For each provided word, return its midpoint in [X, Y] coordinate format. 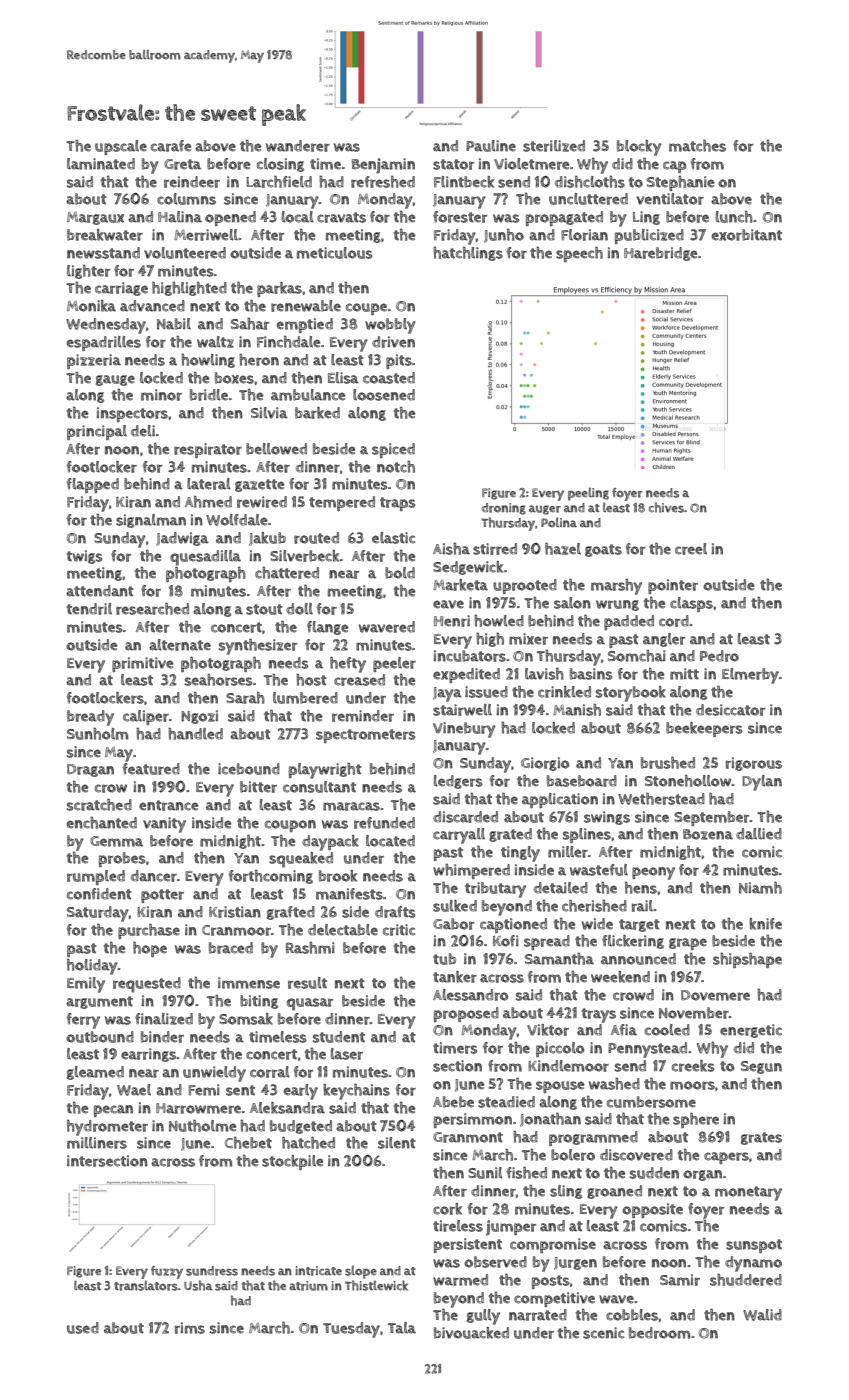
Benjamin [383, 166]
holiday [92, 967]
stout [264, 609]
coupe [366, 309]
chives [666, 507]
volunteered [185, 253]
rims [190, 1328]
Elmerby [750, 676]
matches [697, 146]
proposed [466, 1014]
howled [499, 621]
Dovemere [715, 995]
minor [161, 395]
